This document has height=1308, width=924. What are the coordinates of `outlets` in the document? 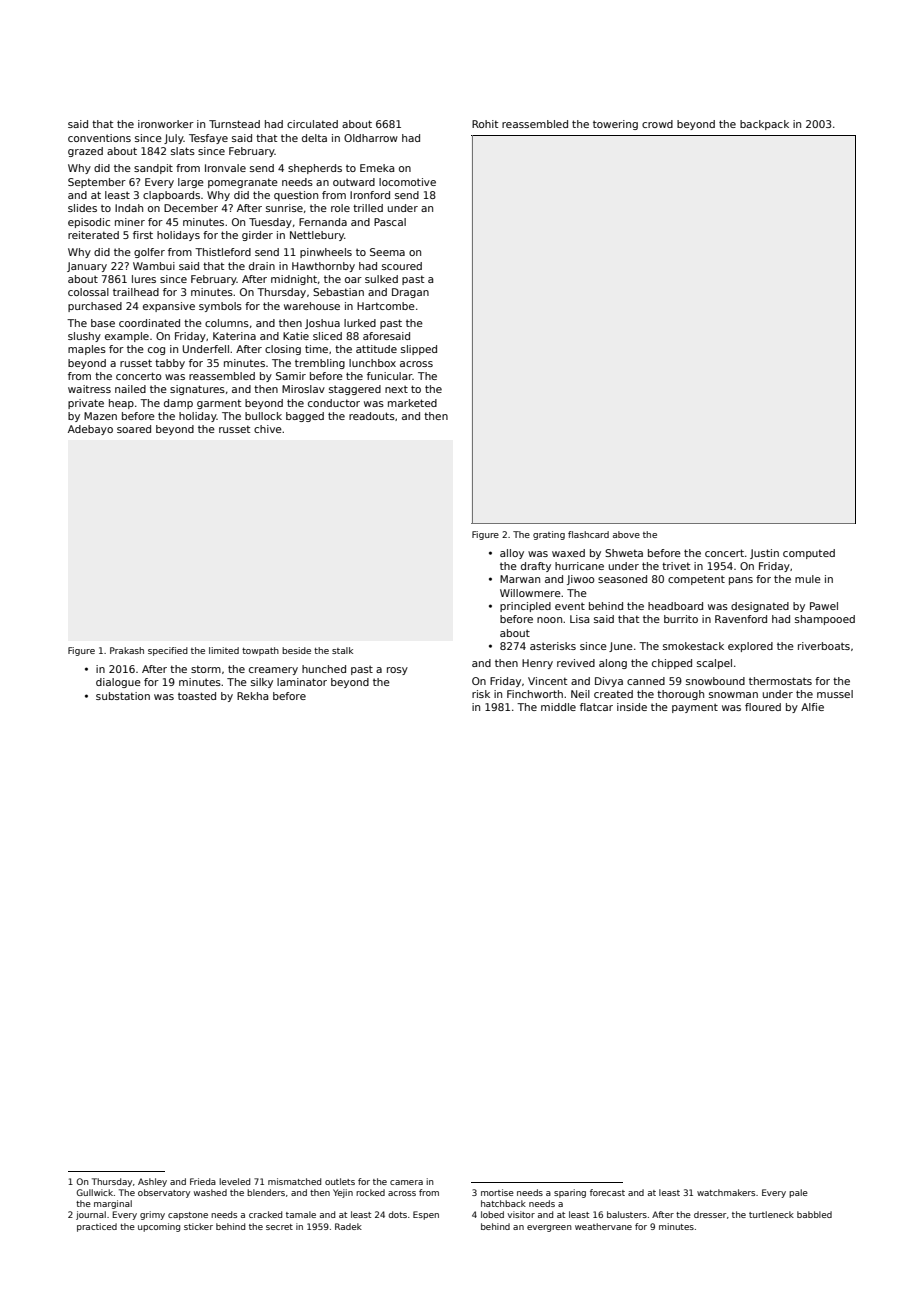 It's located at (340, 1181).
